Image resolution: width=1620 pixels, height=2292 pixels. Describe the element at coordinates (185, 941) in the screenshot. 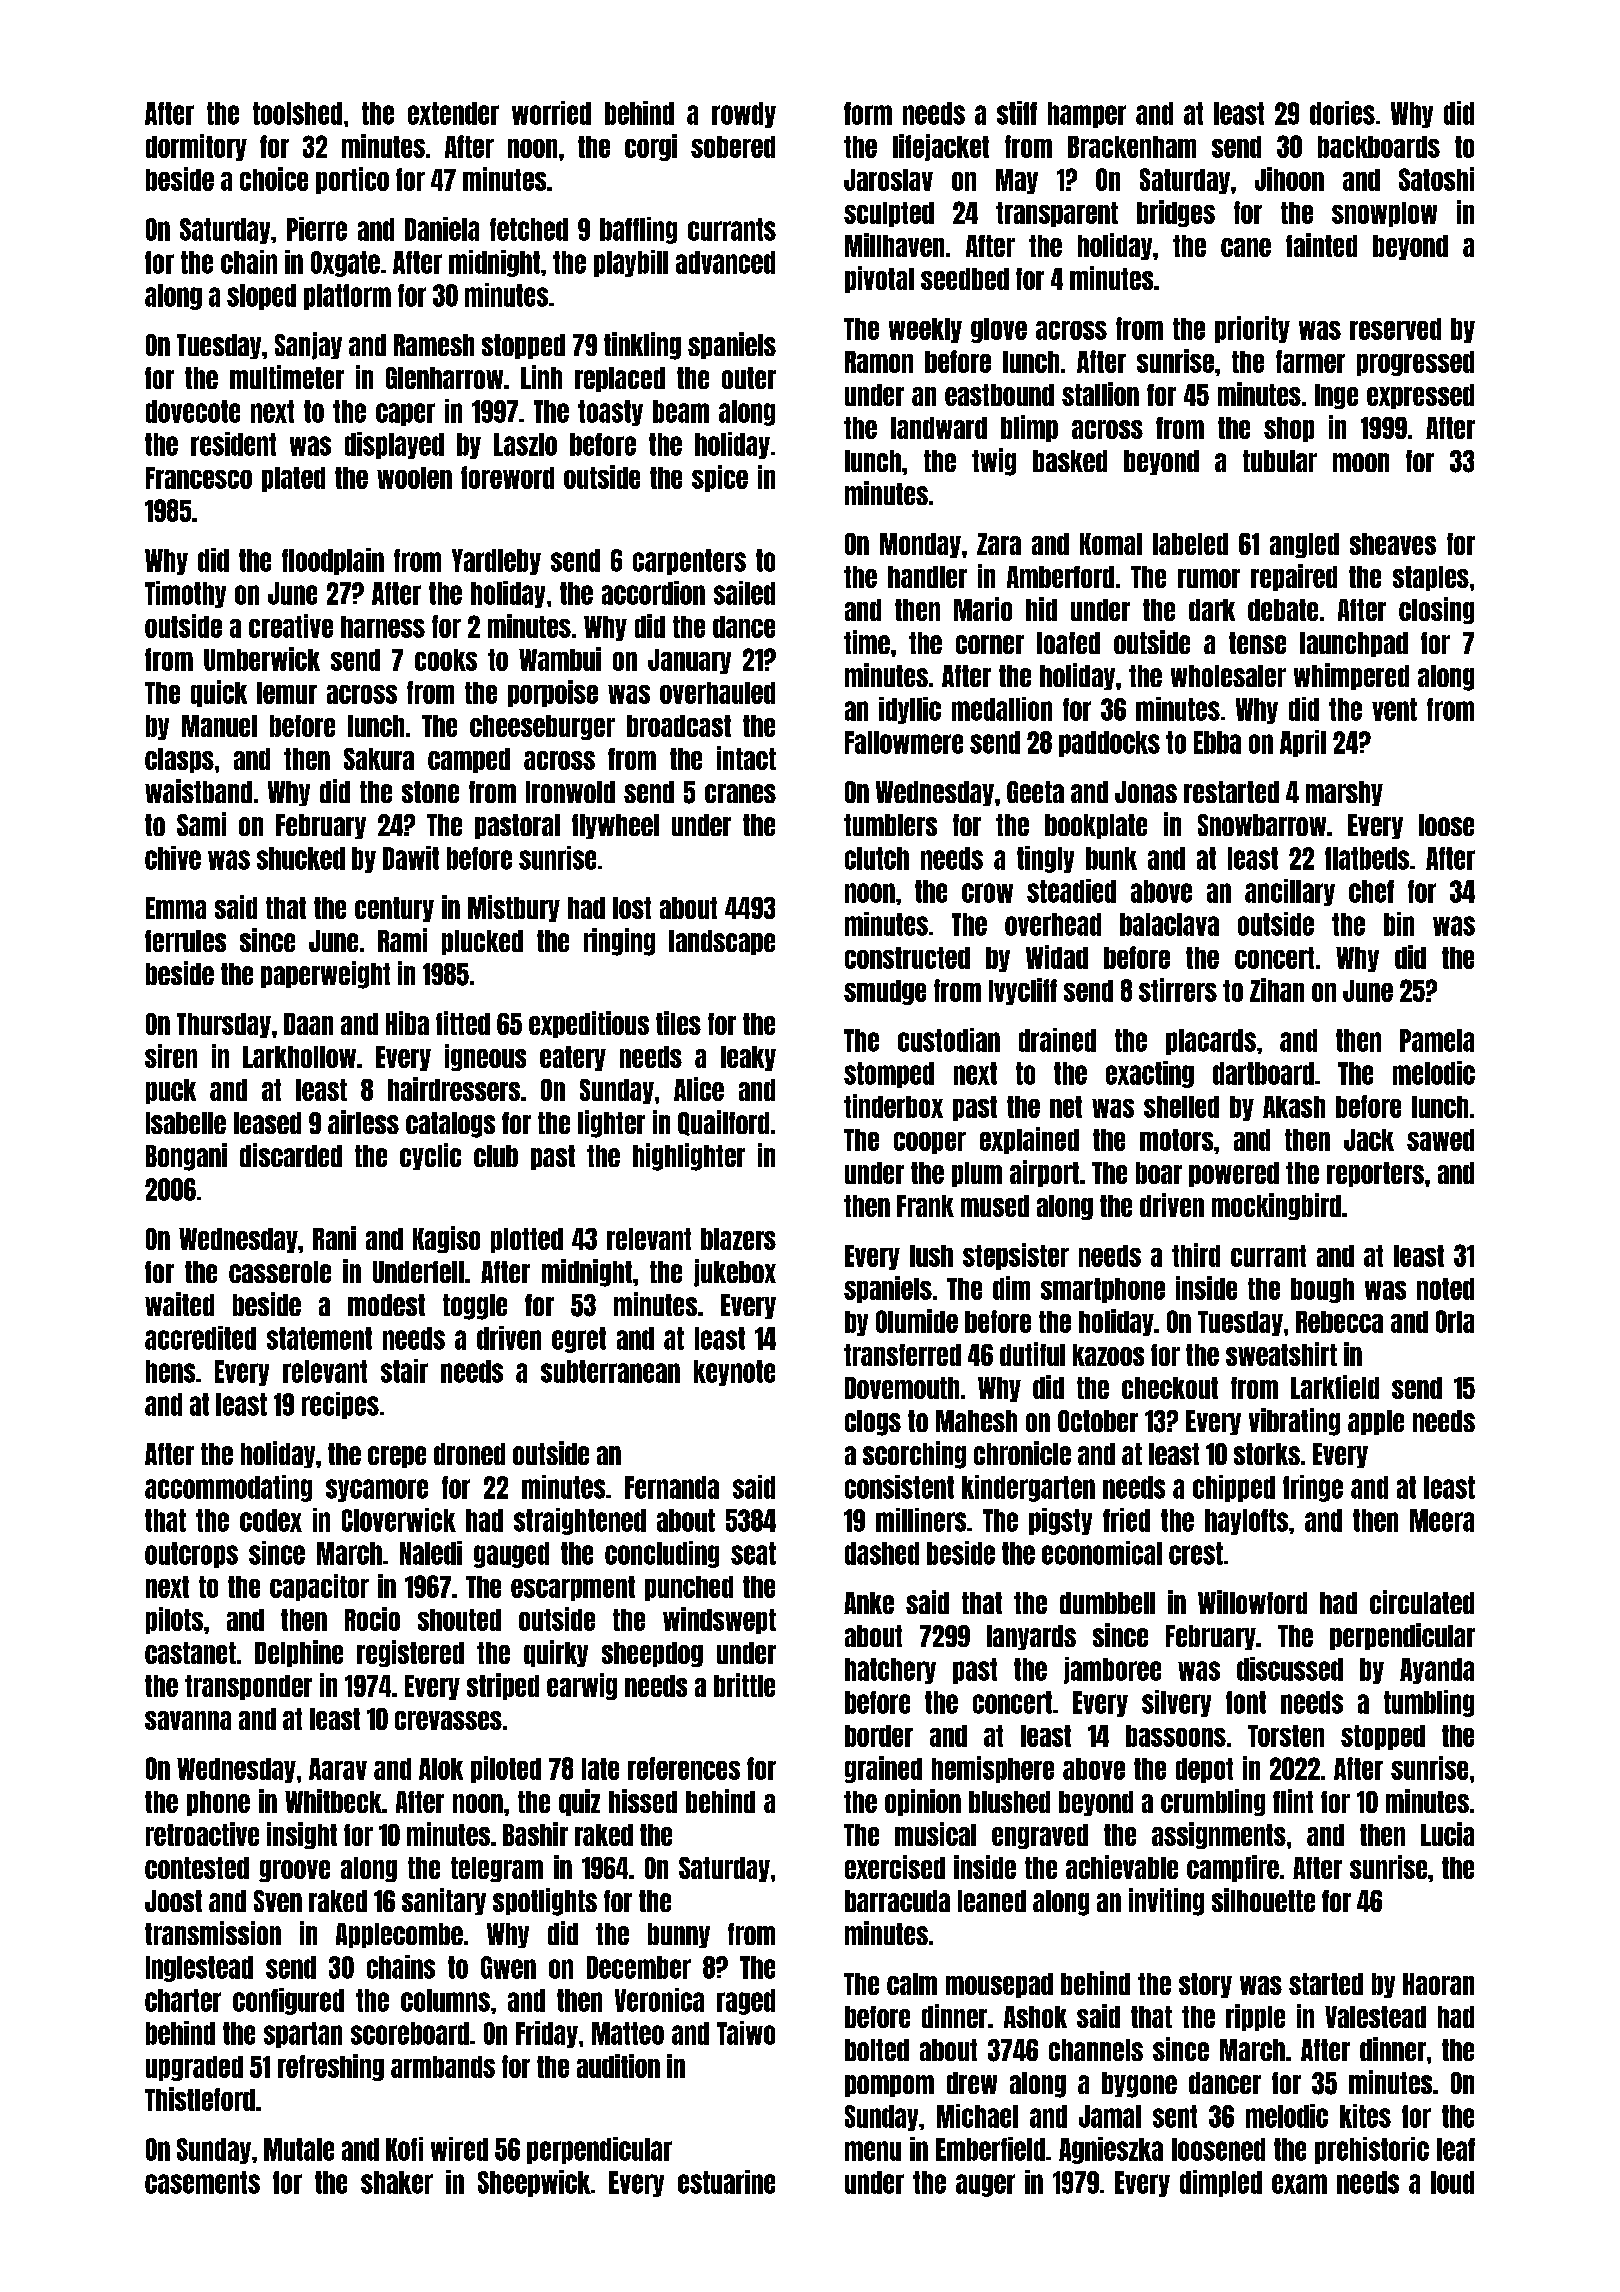

I see `ferrules` at that location.
